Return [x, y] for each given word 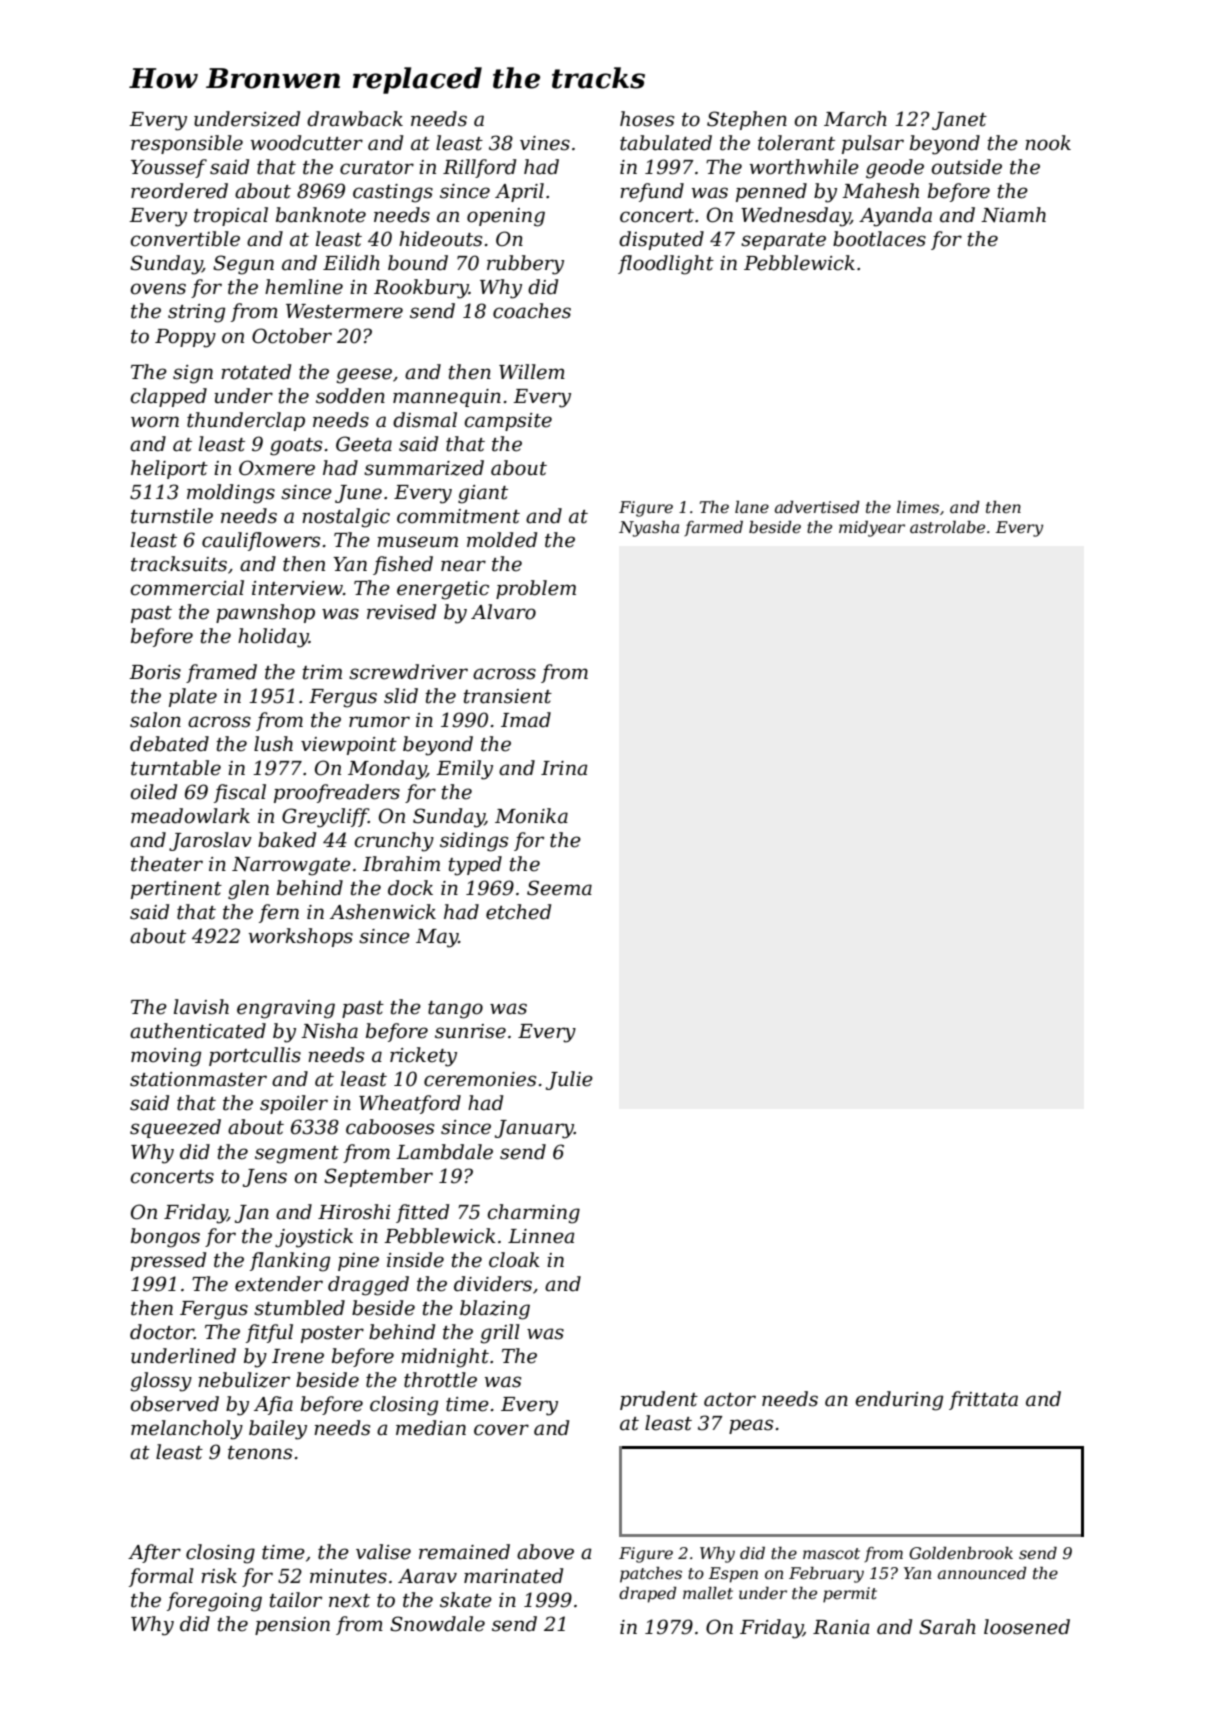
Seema [559, 888]
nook [1048, 143]
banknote [321, 215]
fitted [422, 1213]
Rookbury [421, 289]
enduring [899, 1401]
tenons [260, 1453]
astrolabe [947, 527]
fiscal [240, 793]
